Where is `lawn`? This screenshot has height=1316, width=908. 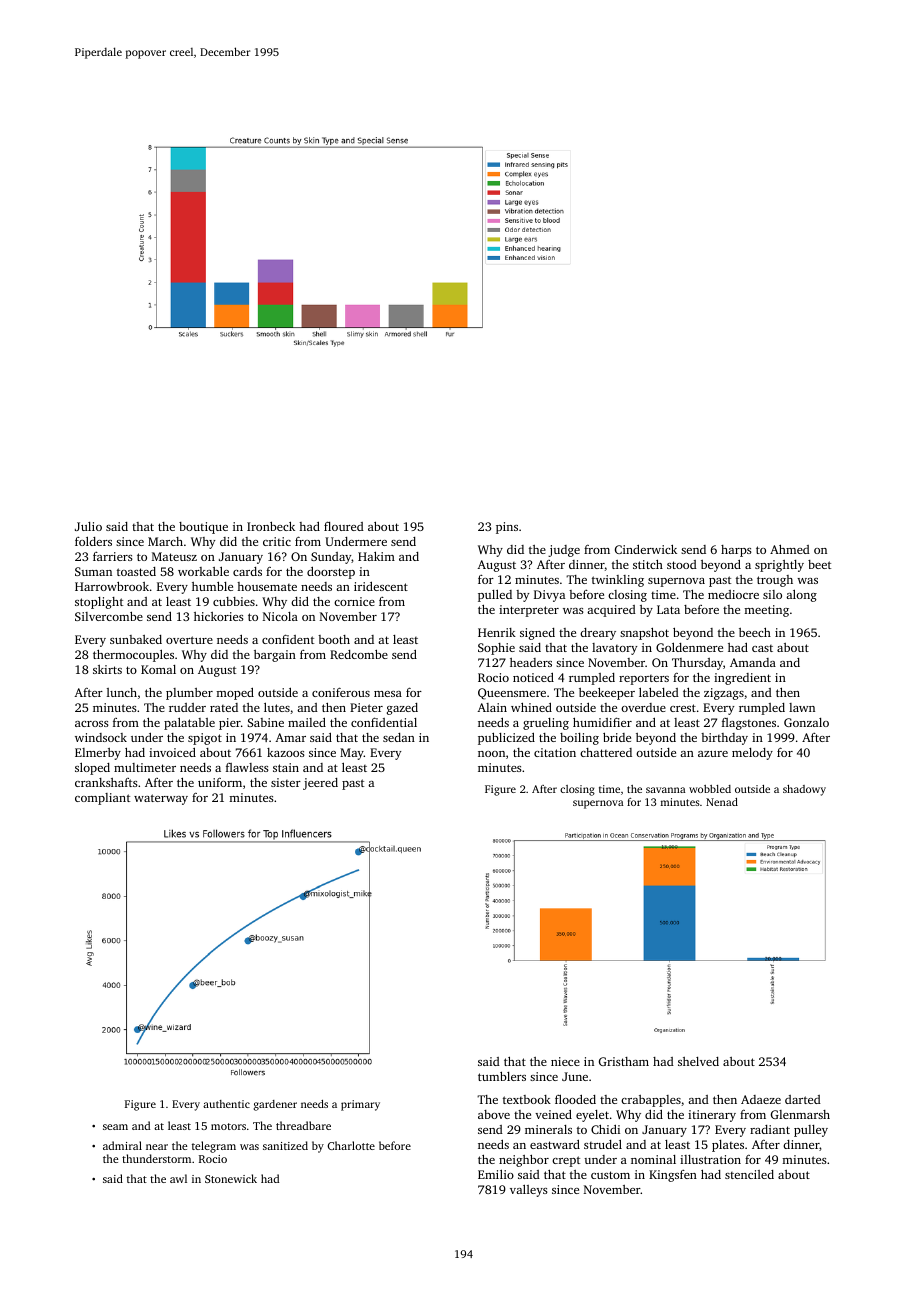 lawn is located at coordinates (802, 707).
